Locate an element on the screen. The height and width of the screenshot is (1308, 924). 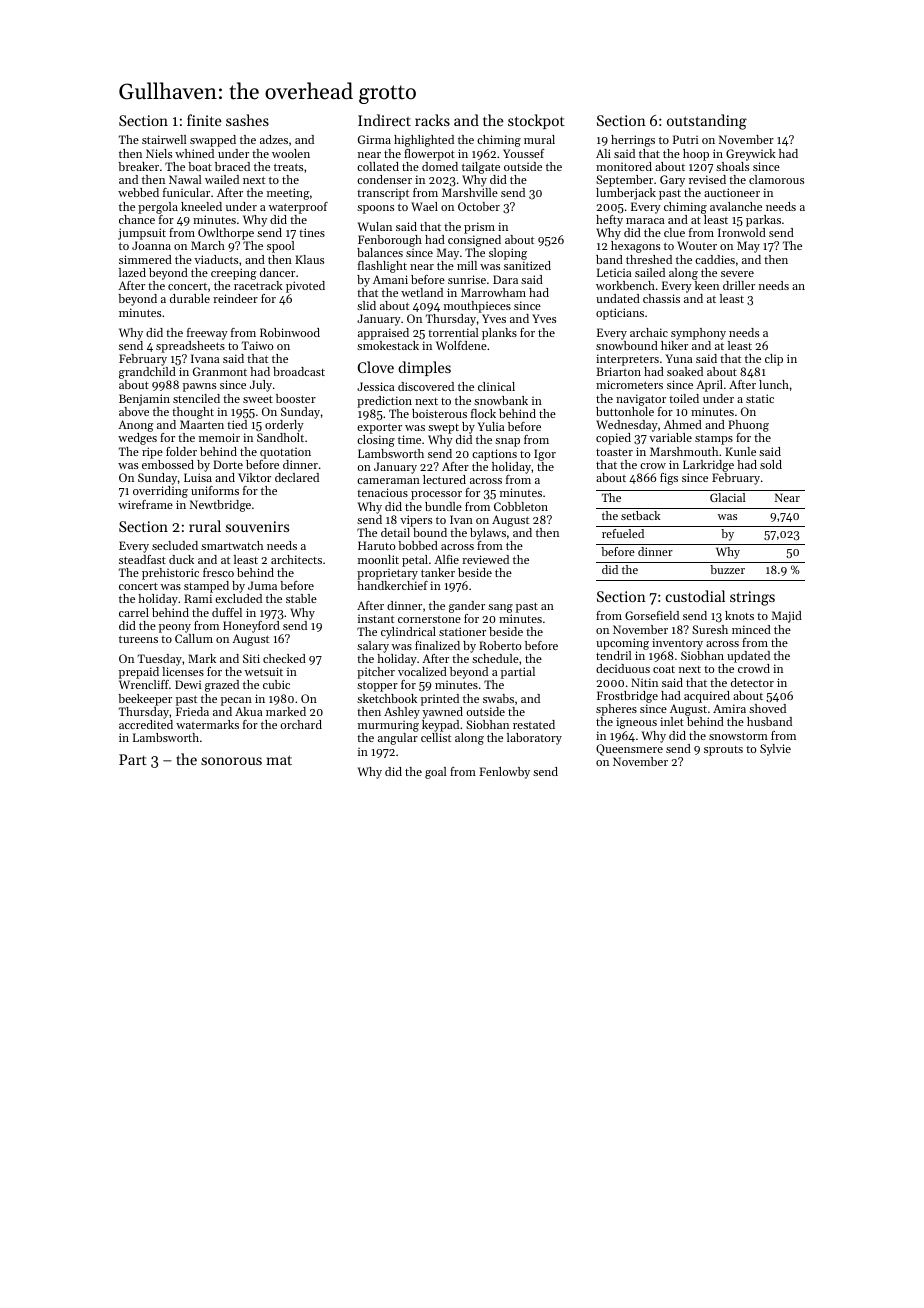
Fenlowby is located at coordinates (504, 773).
